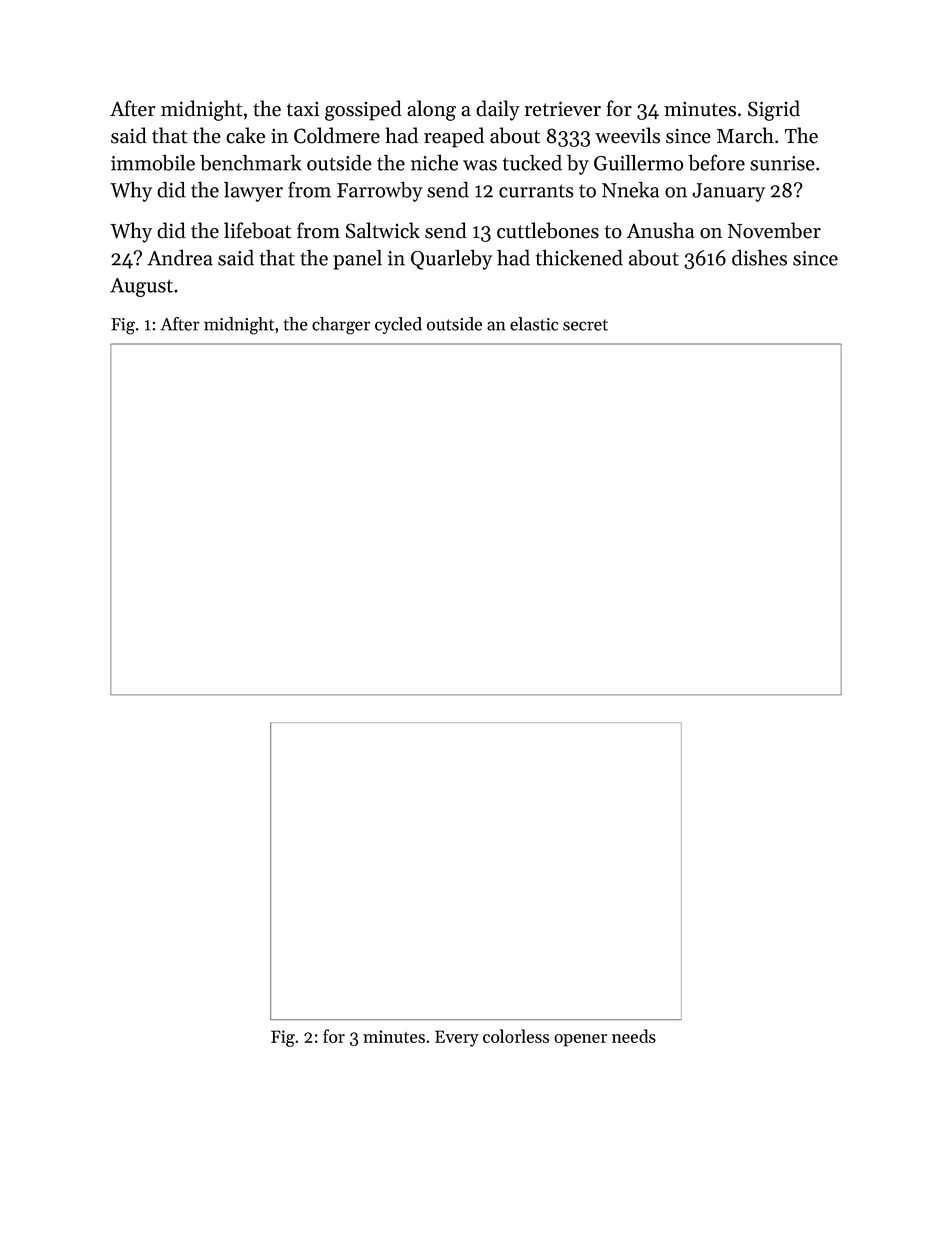  I want to click on Every, so click(457, 1038).
